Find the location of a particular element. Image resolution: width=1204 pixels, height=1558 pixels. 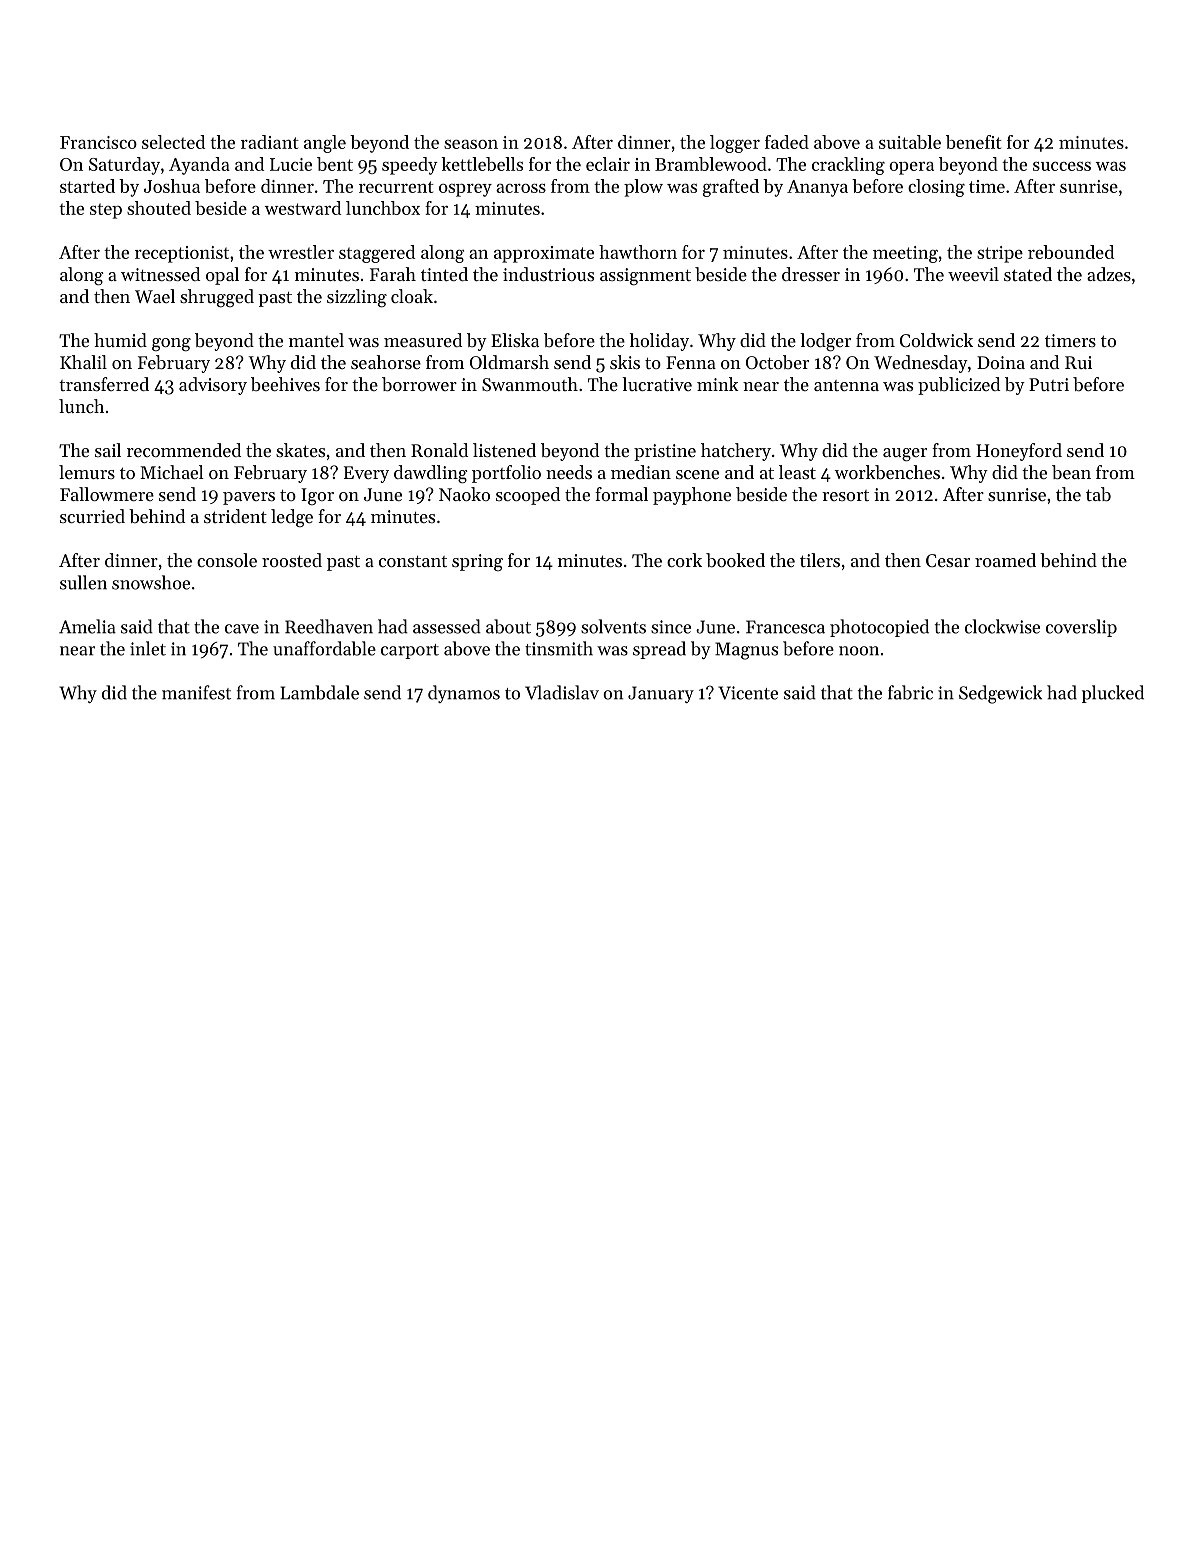

Lambdale is located at coordinates (319, 692).
